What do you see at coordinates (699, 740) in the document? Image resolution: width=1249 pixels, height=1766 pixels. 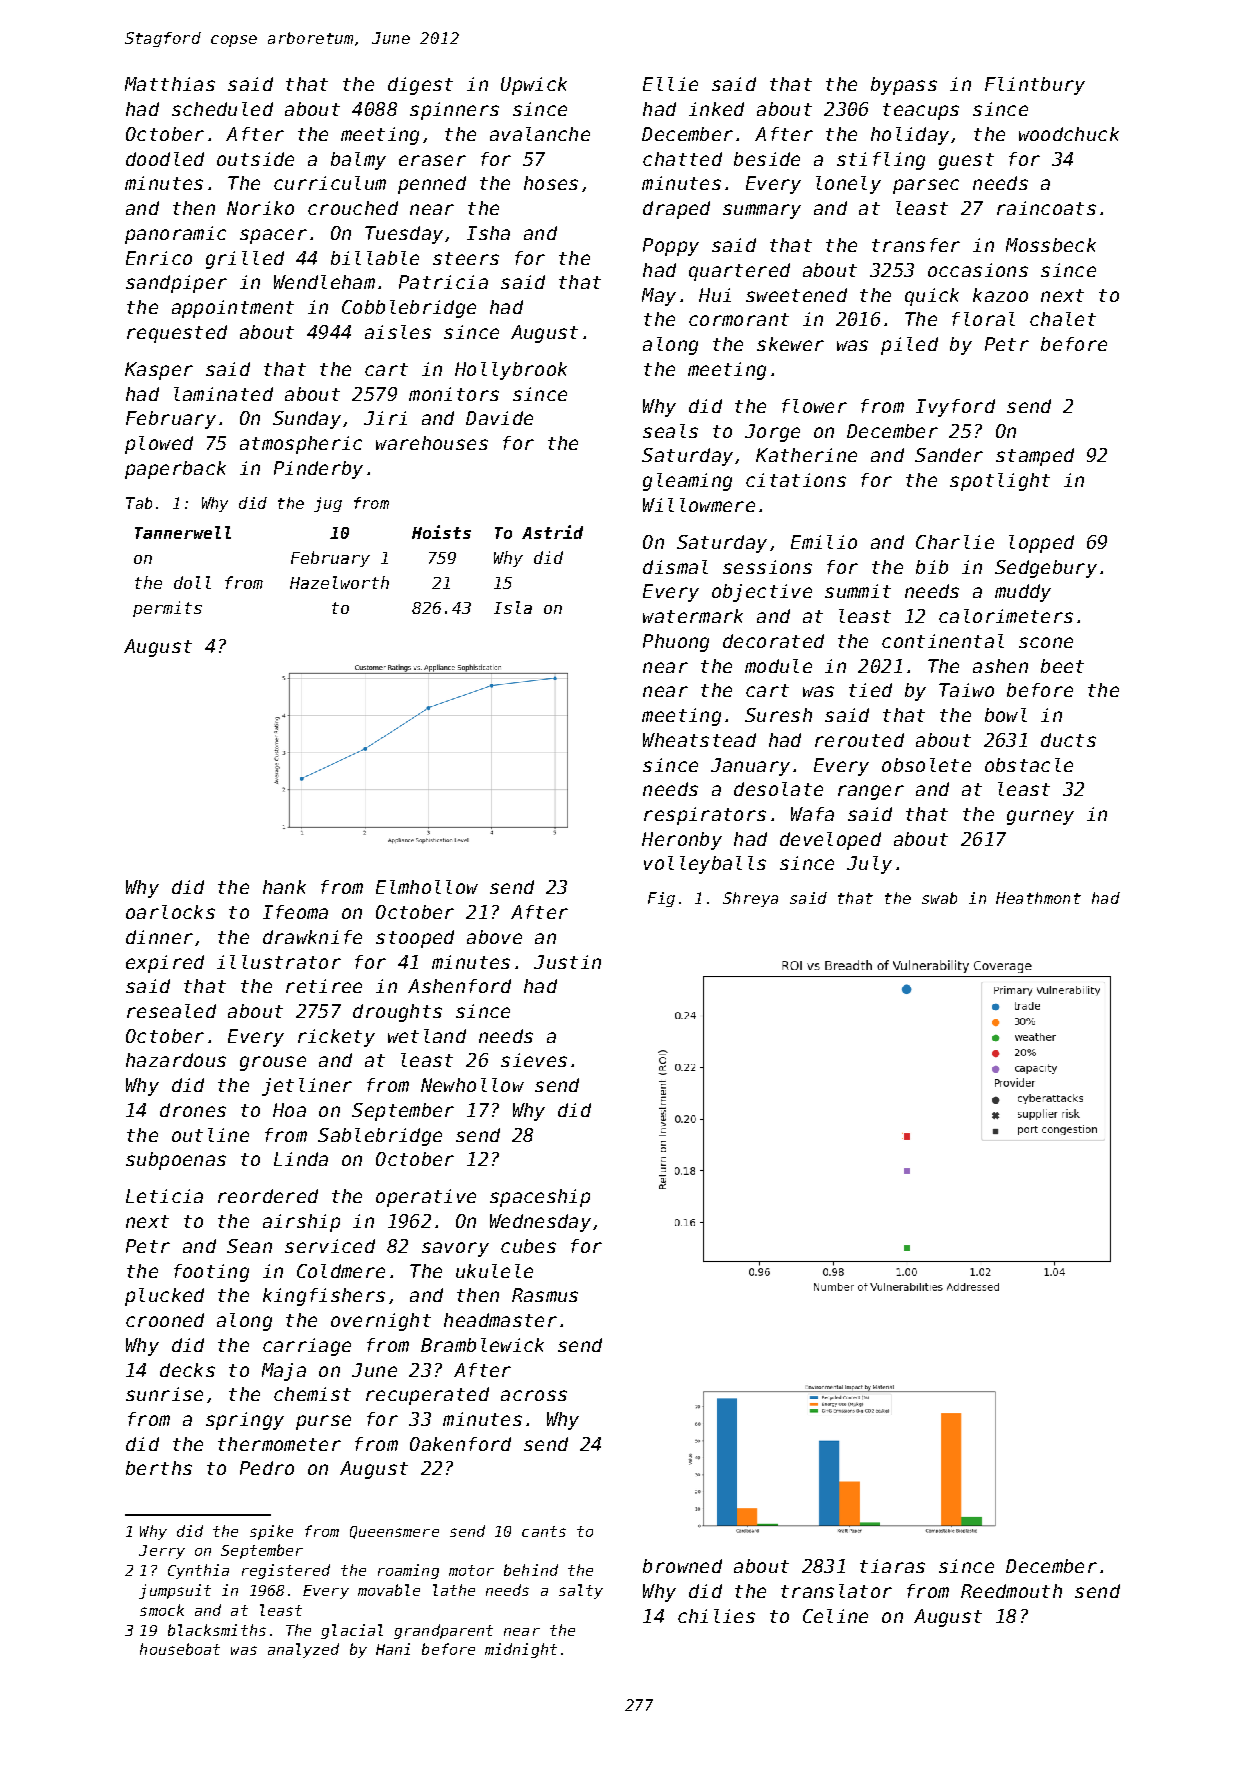 I see `Wheatstead` at bounding box center [699, 740].
